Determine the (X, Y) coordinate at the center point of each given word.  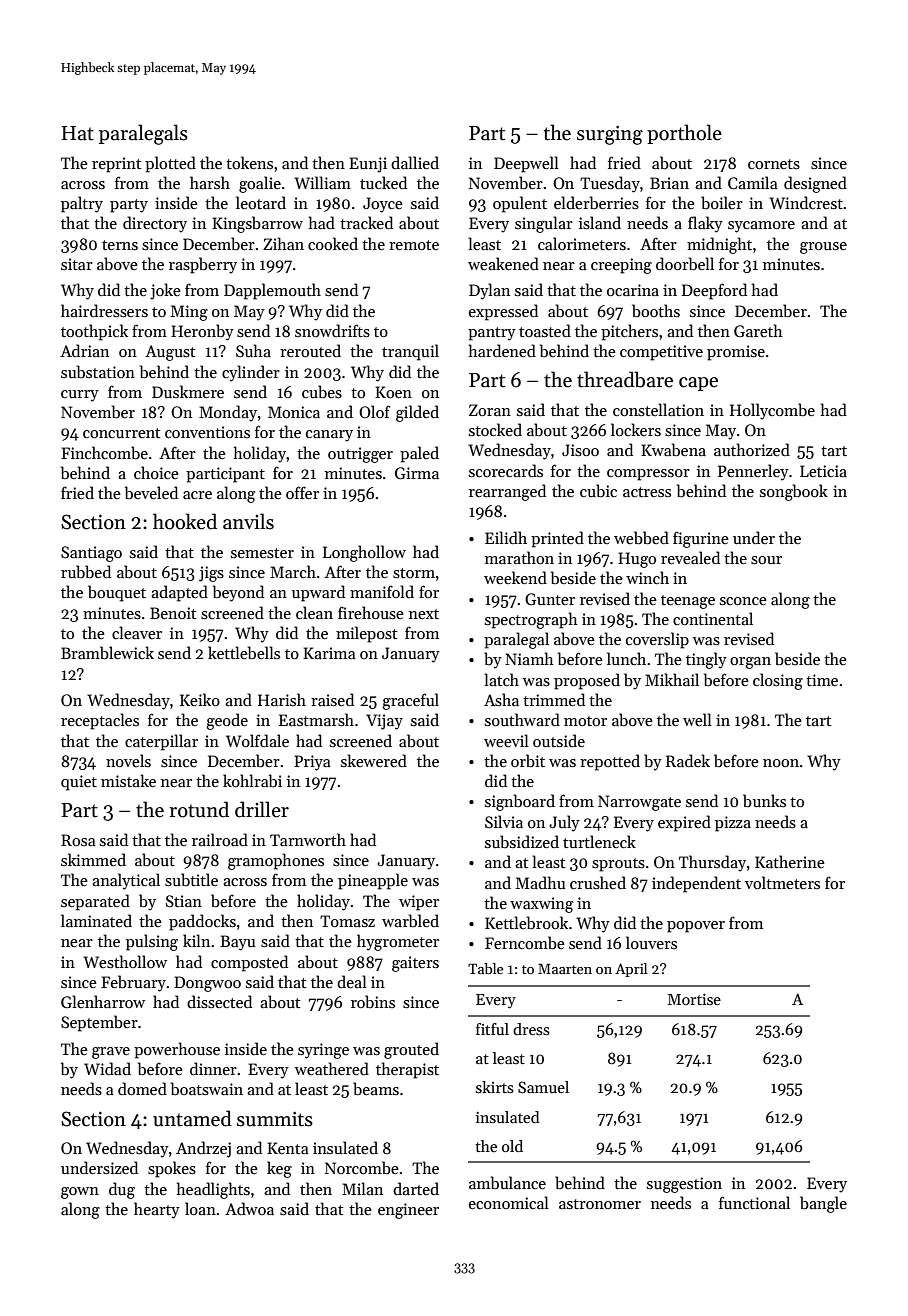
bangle (823, 1204)
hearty (157, 1210)
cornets (774, 164)
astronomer (600, 1204)
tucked (383, 182)
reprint (116, 165)
